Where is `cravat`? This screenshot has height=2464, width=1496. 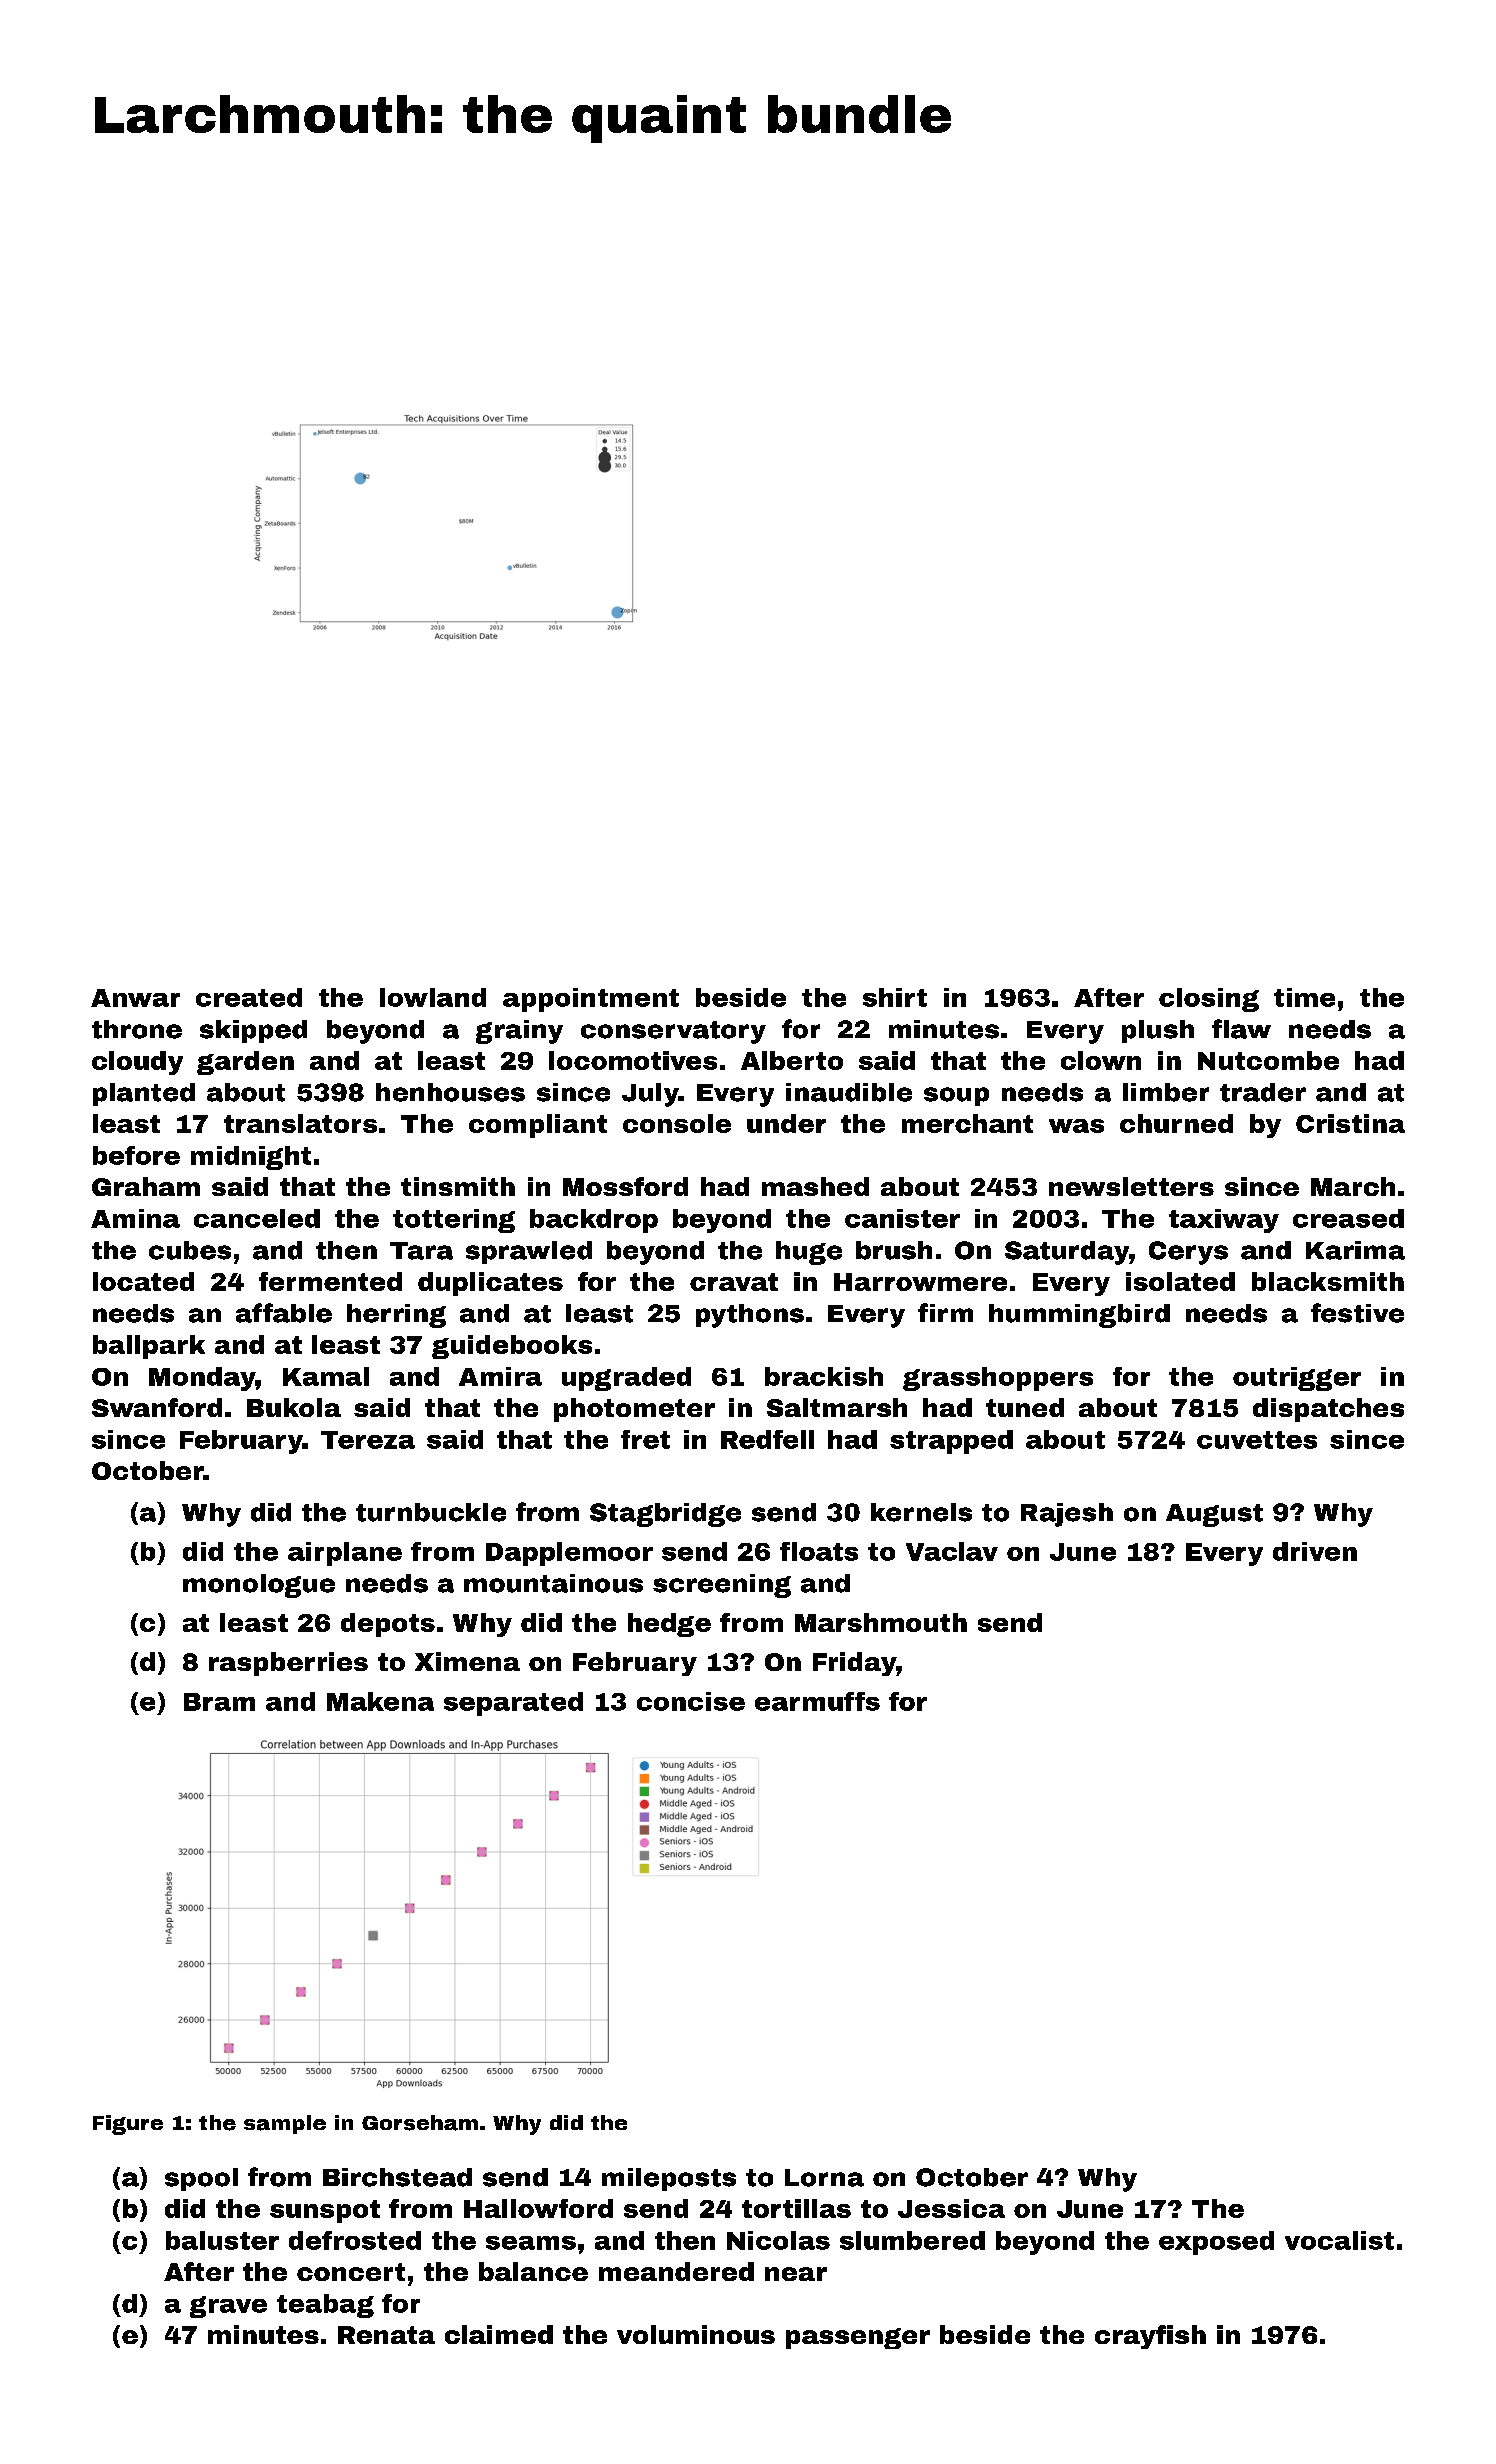
cravat is located at coordinates (734, 1282).
